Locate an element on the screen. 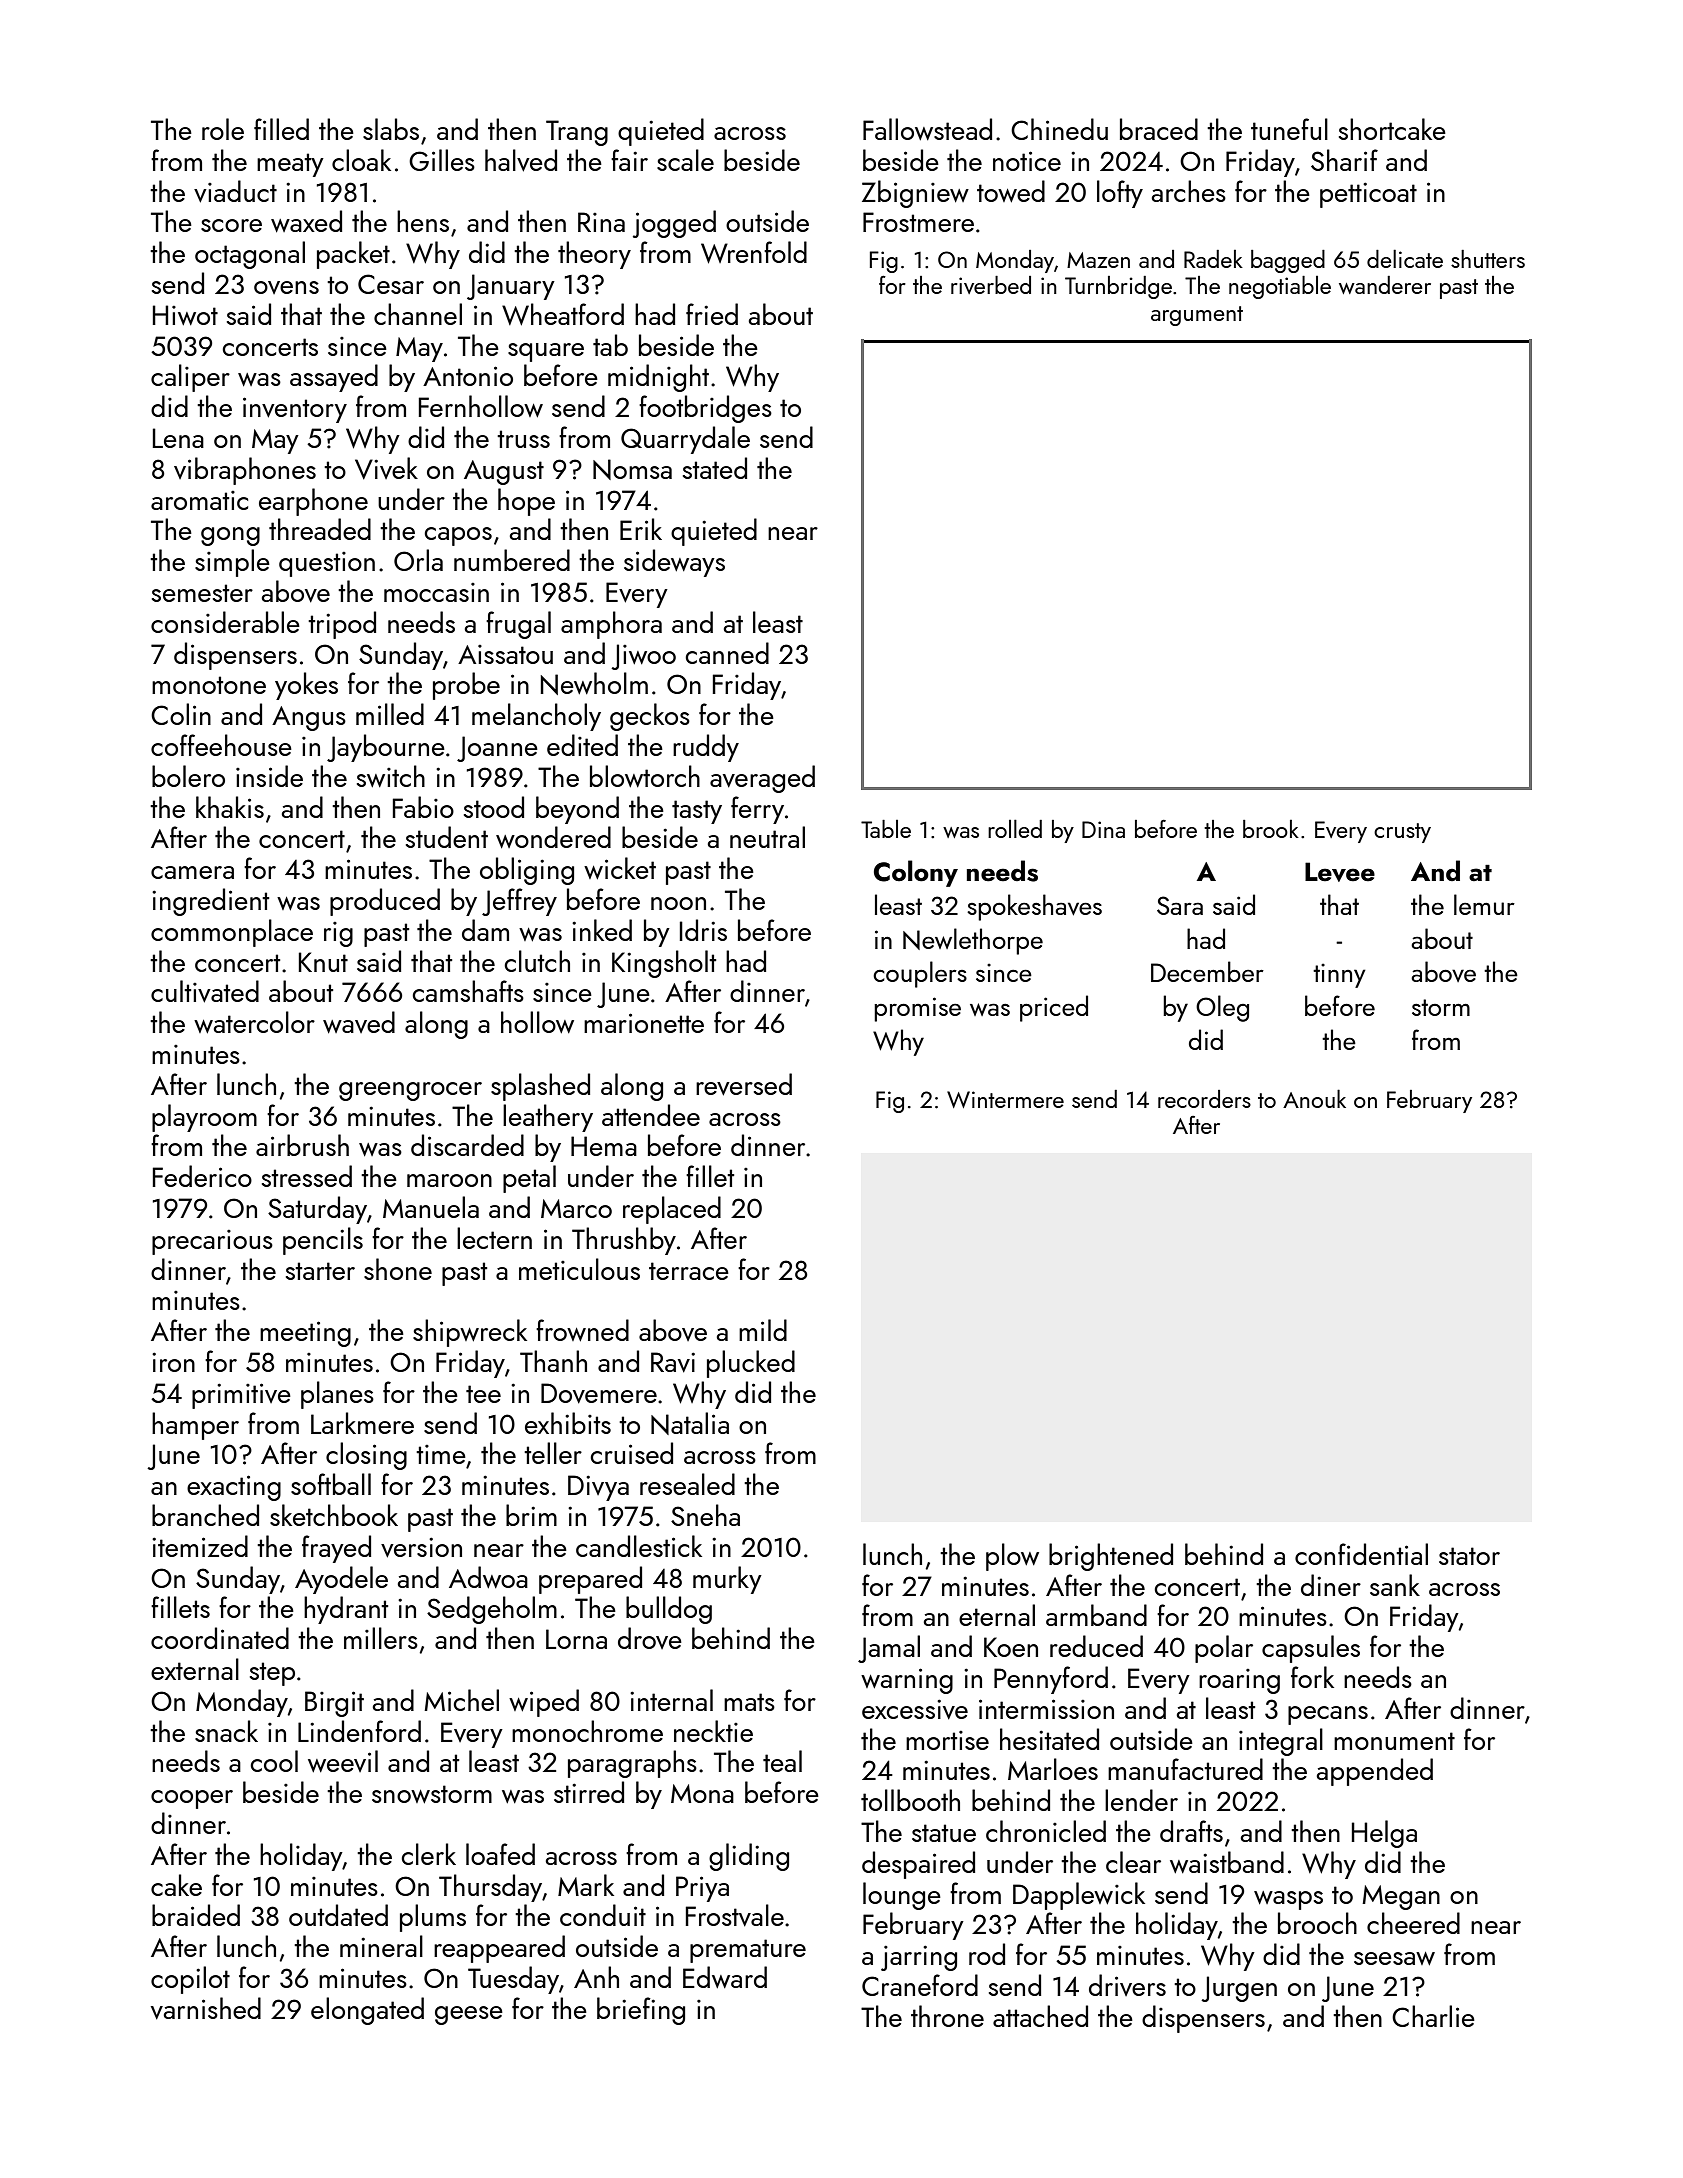  Dovemere is located at coordinates (599, 1393).
